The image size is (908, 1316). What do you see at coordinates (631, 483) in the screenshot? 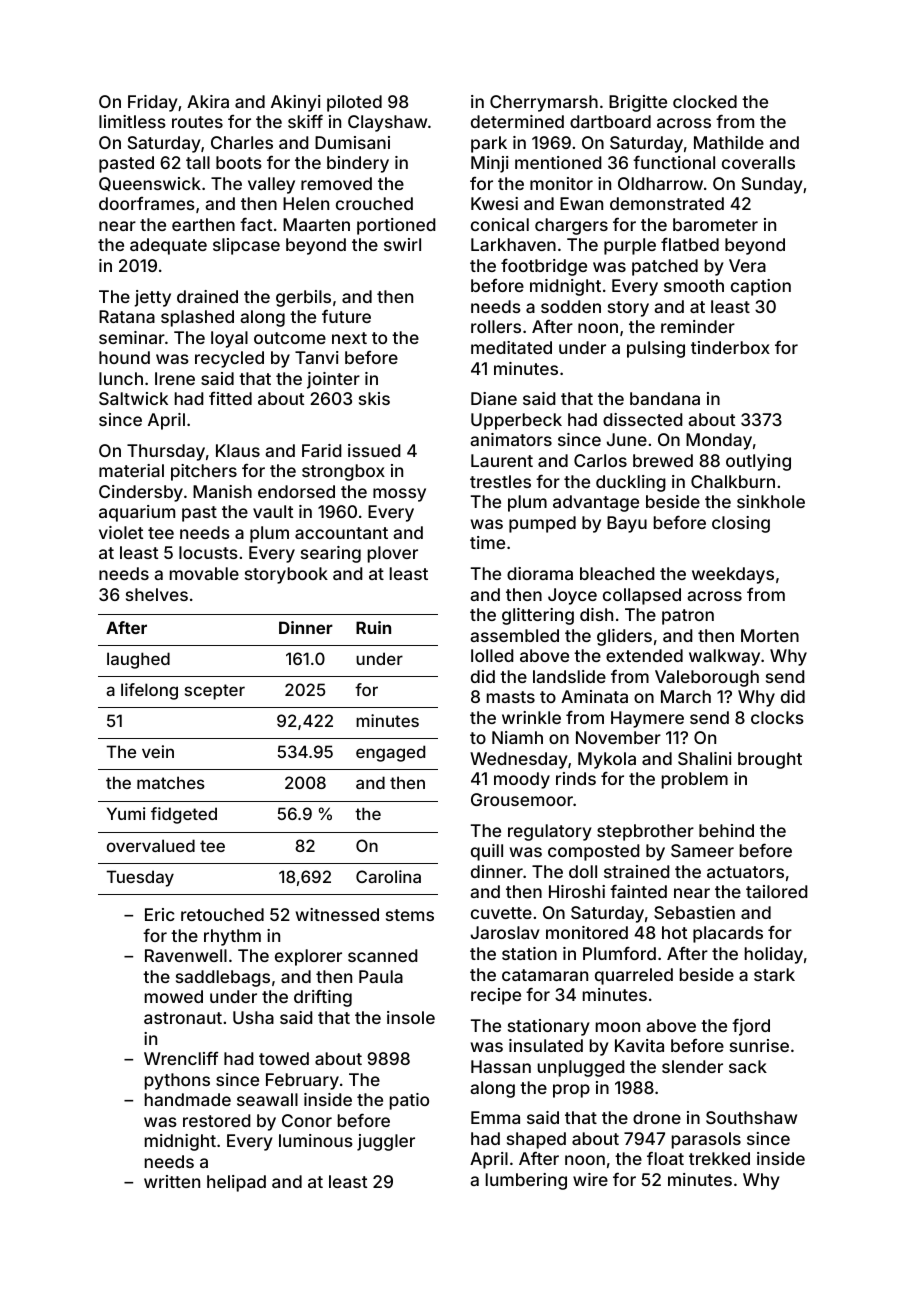
I see `duckling` at bounding box center [631, 483].
